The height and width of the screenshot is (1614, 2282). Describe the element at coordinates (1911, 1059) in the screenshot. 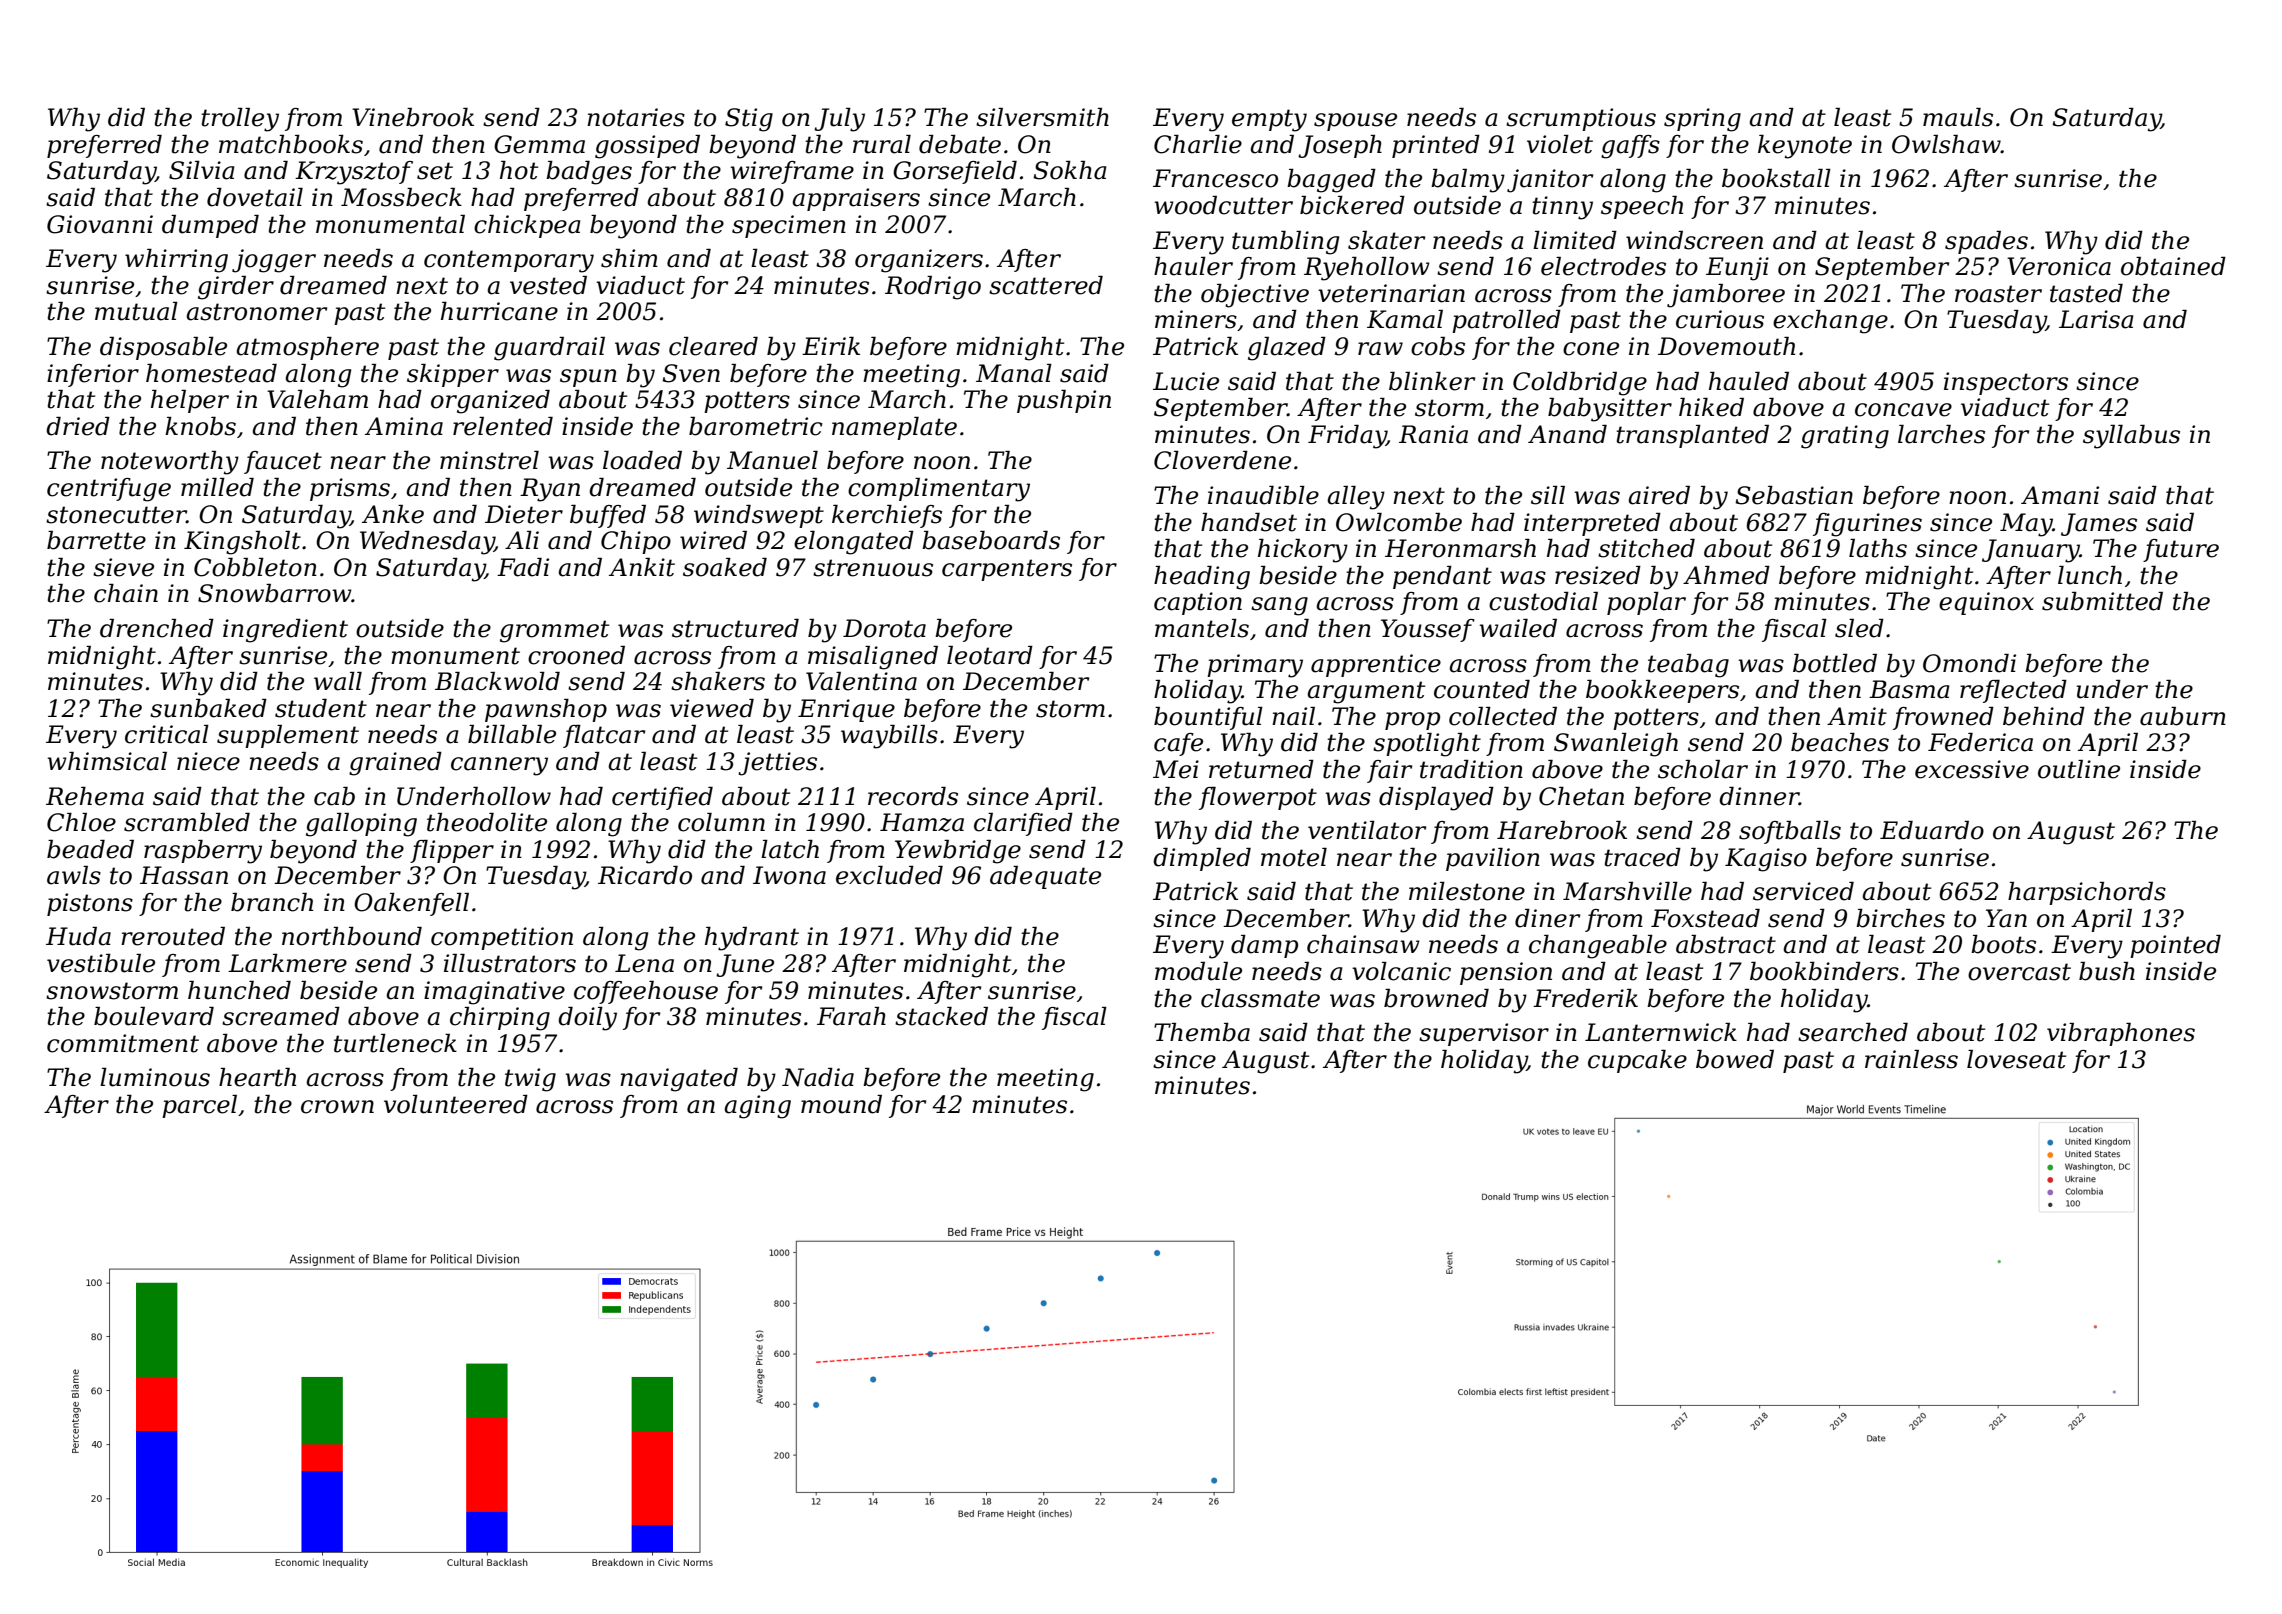

I see `rainless` at that location.
